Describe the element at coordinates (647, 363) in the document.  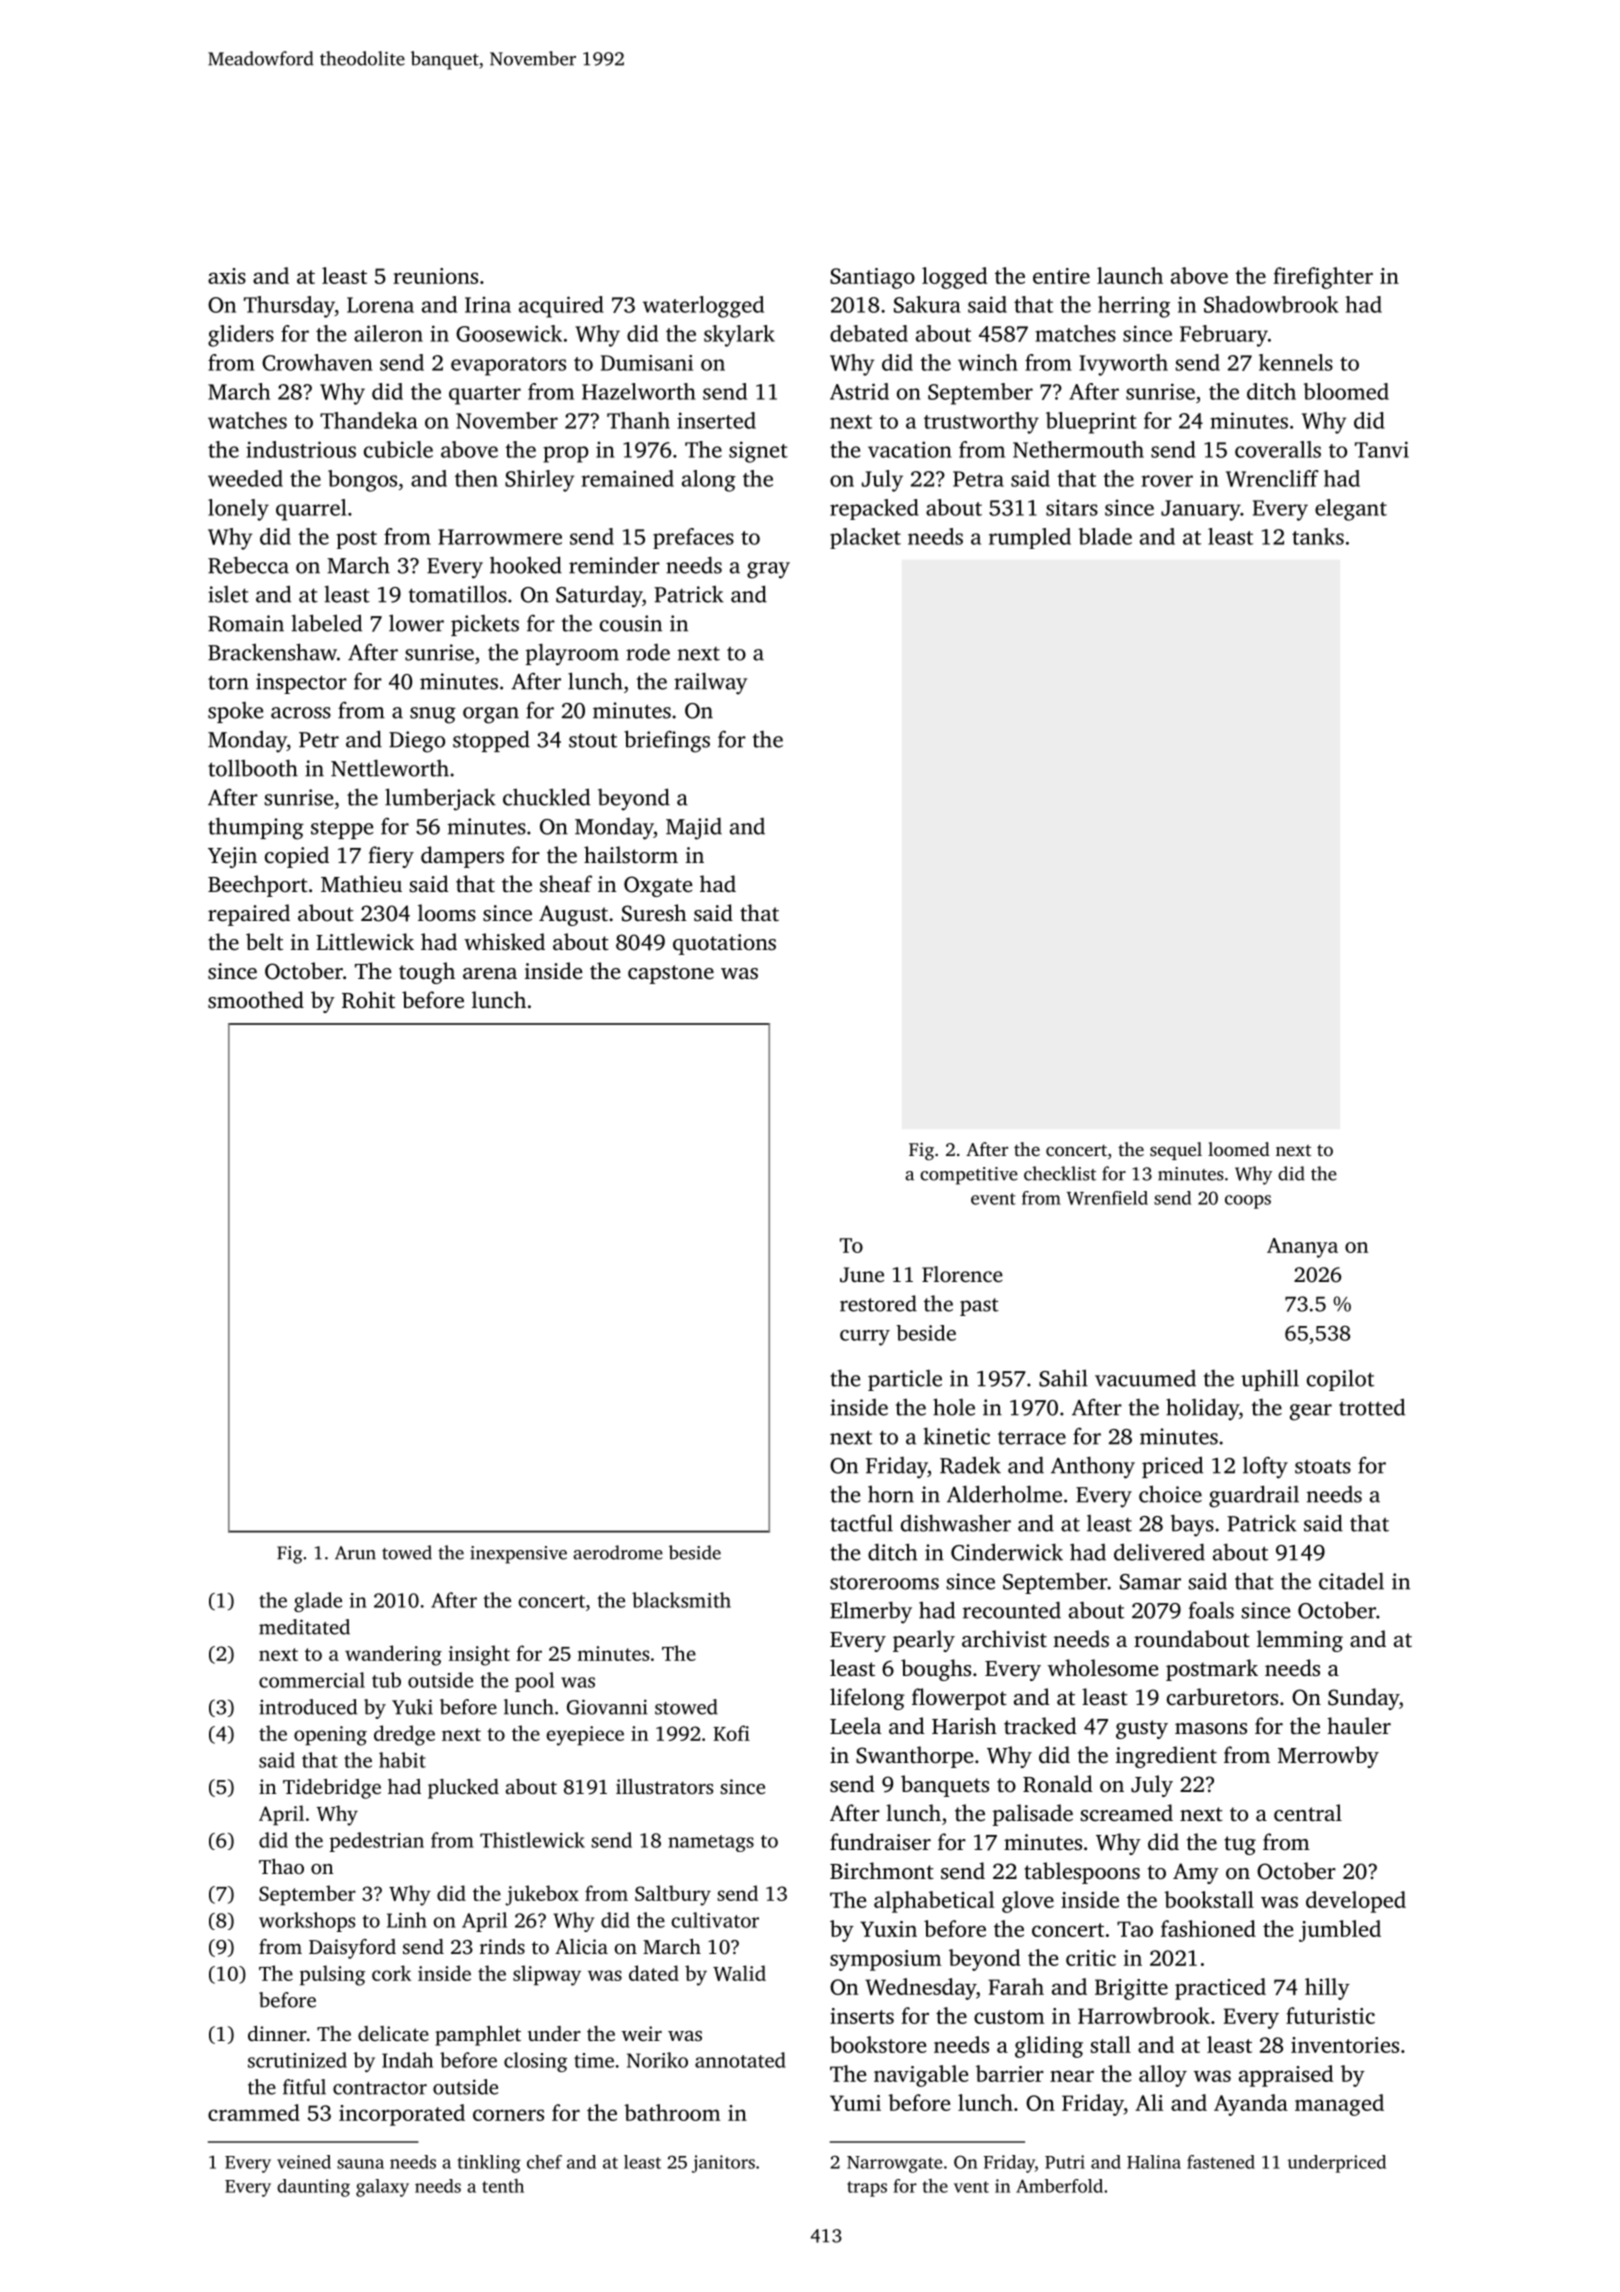
I see `Dumisani` at that location.
